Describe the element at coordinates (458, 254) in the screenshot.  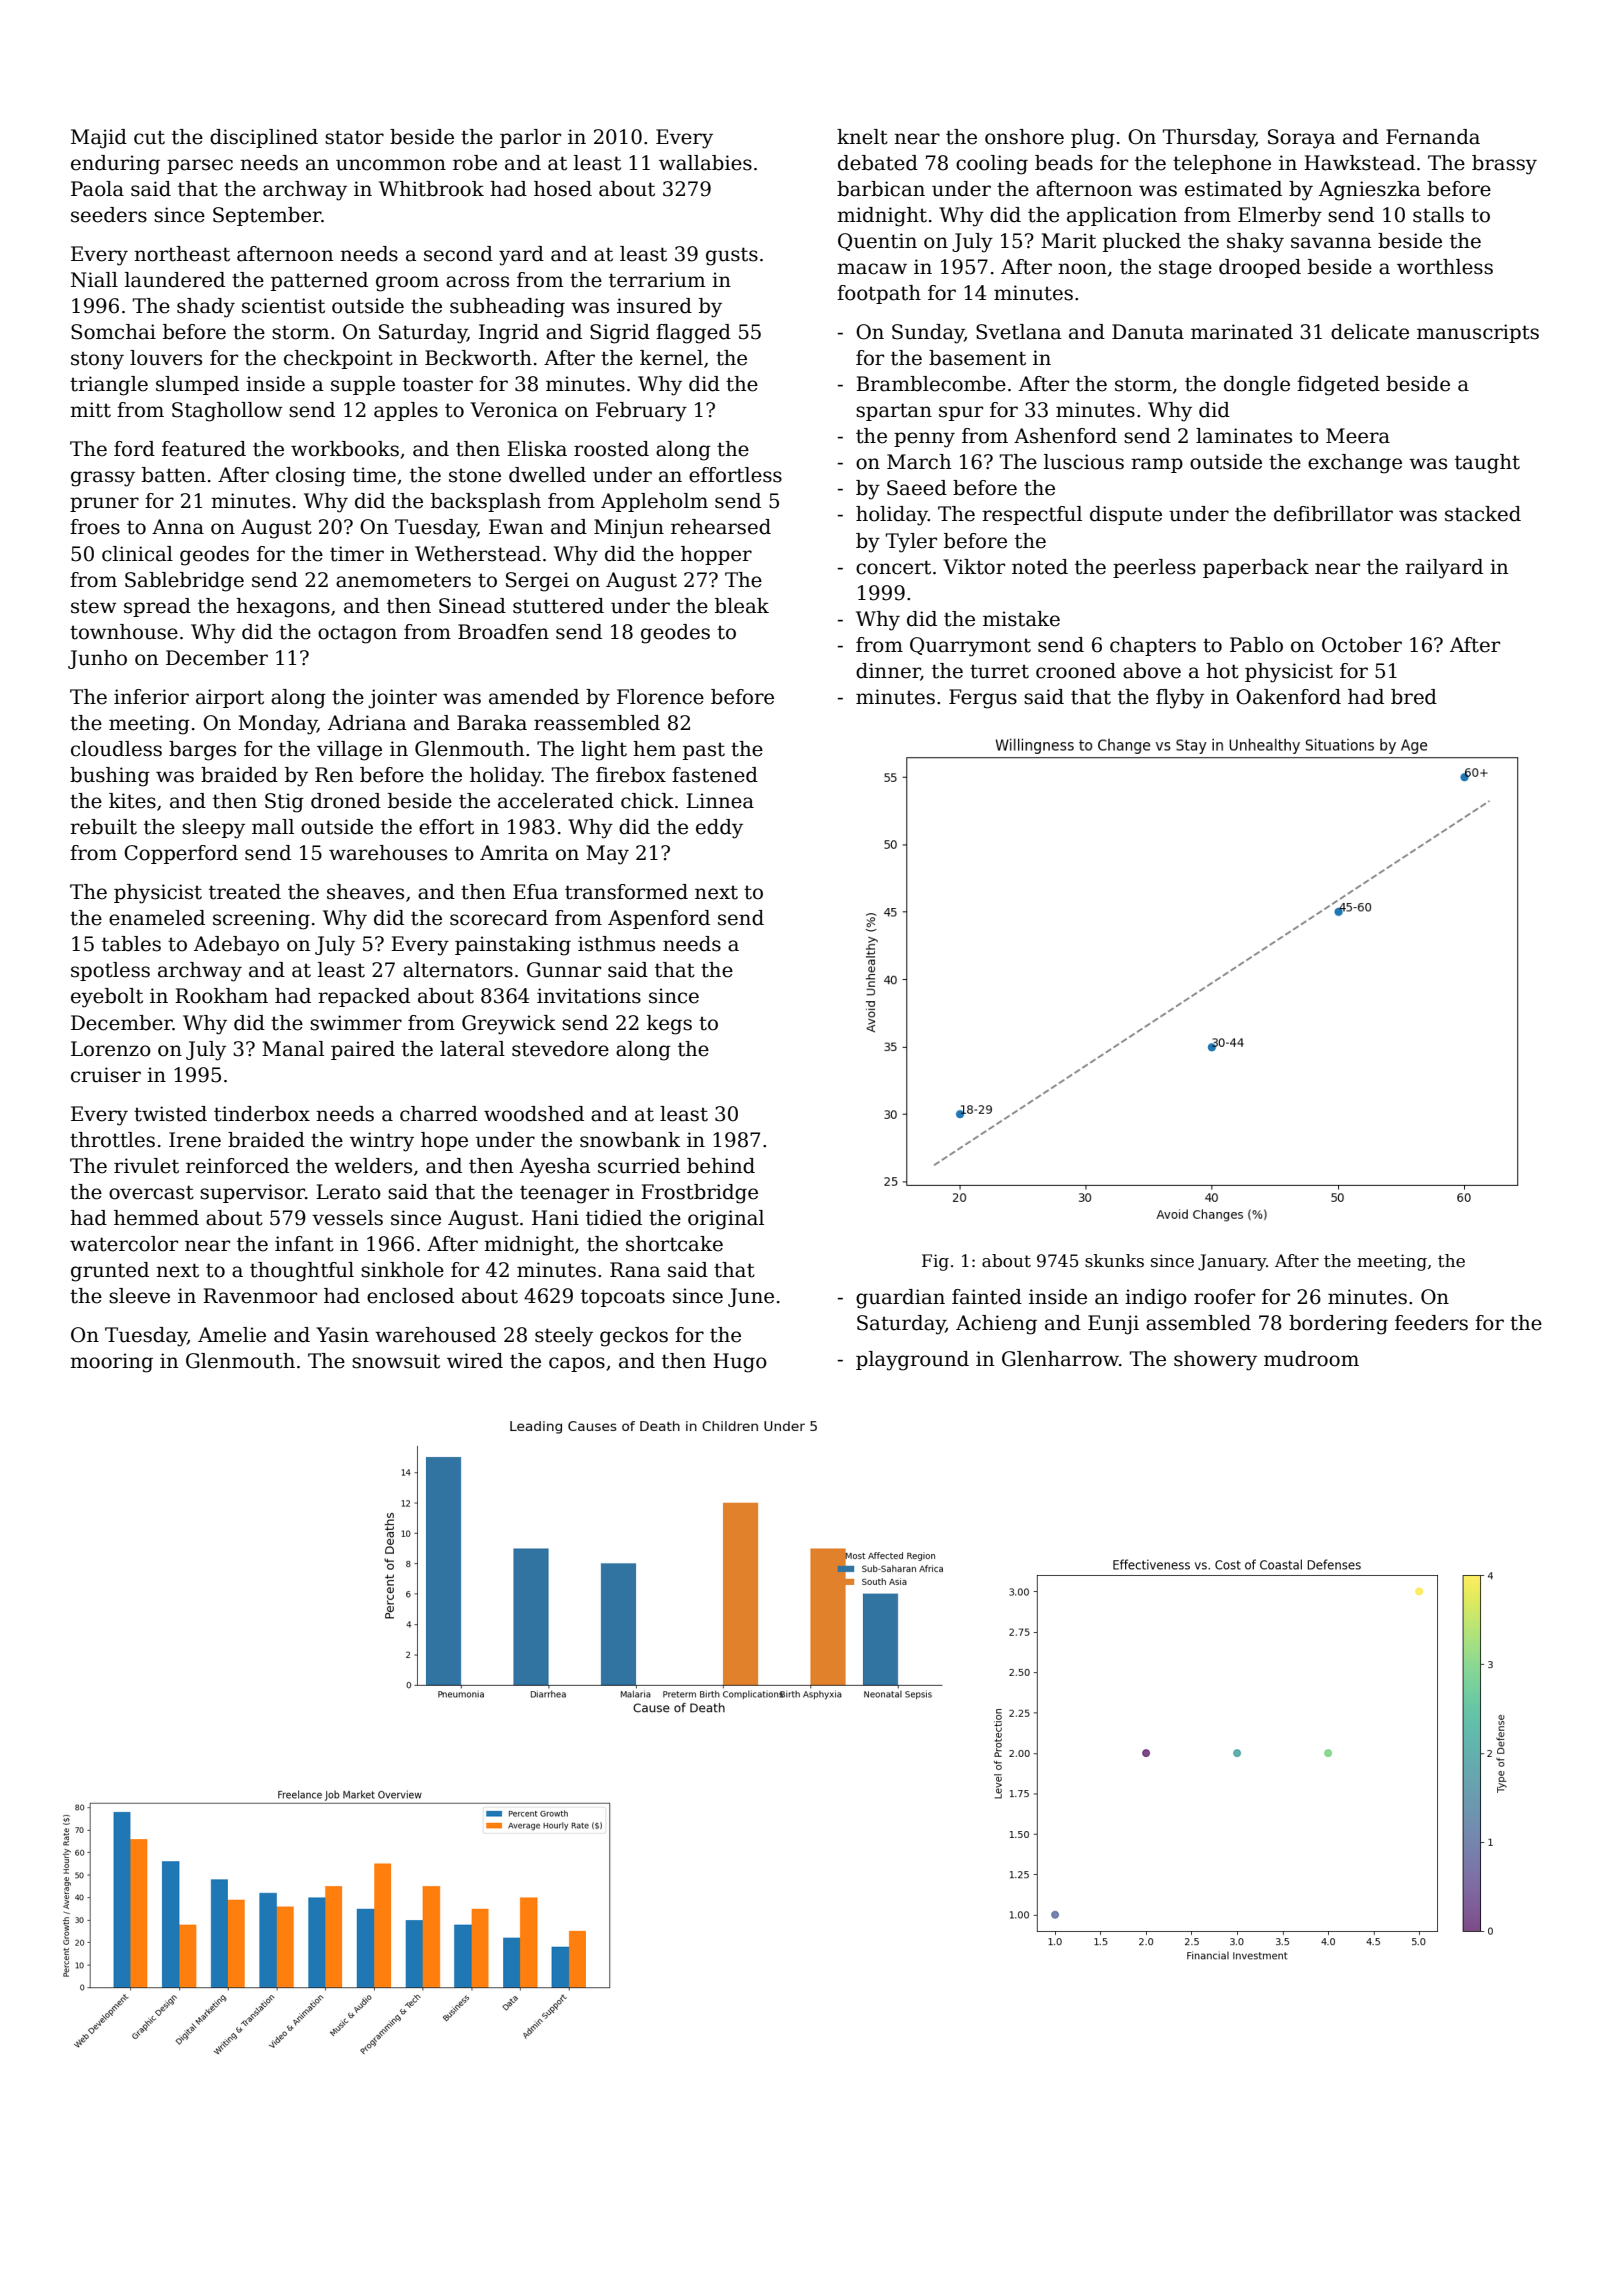
I see `second` at that location.
